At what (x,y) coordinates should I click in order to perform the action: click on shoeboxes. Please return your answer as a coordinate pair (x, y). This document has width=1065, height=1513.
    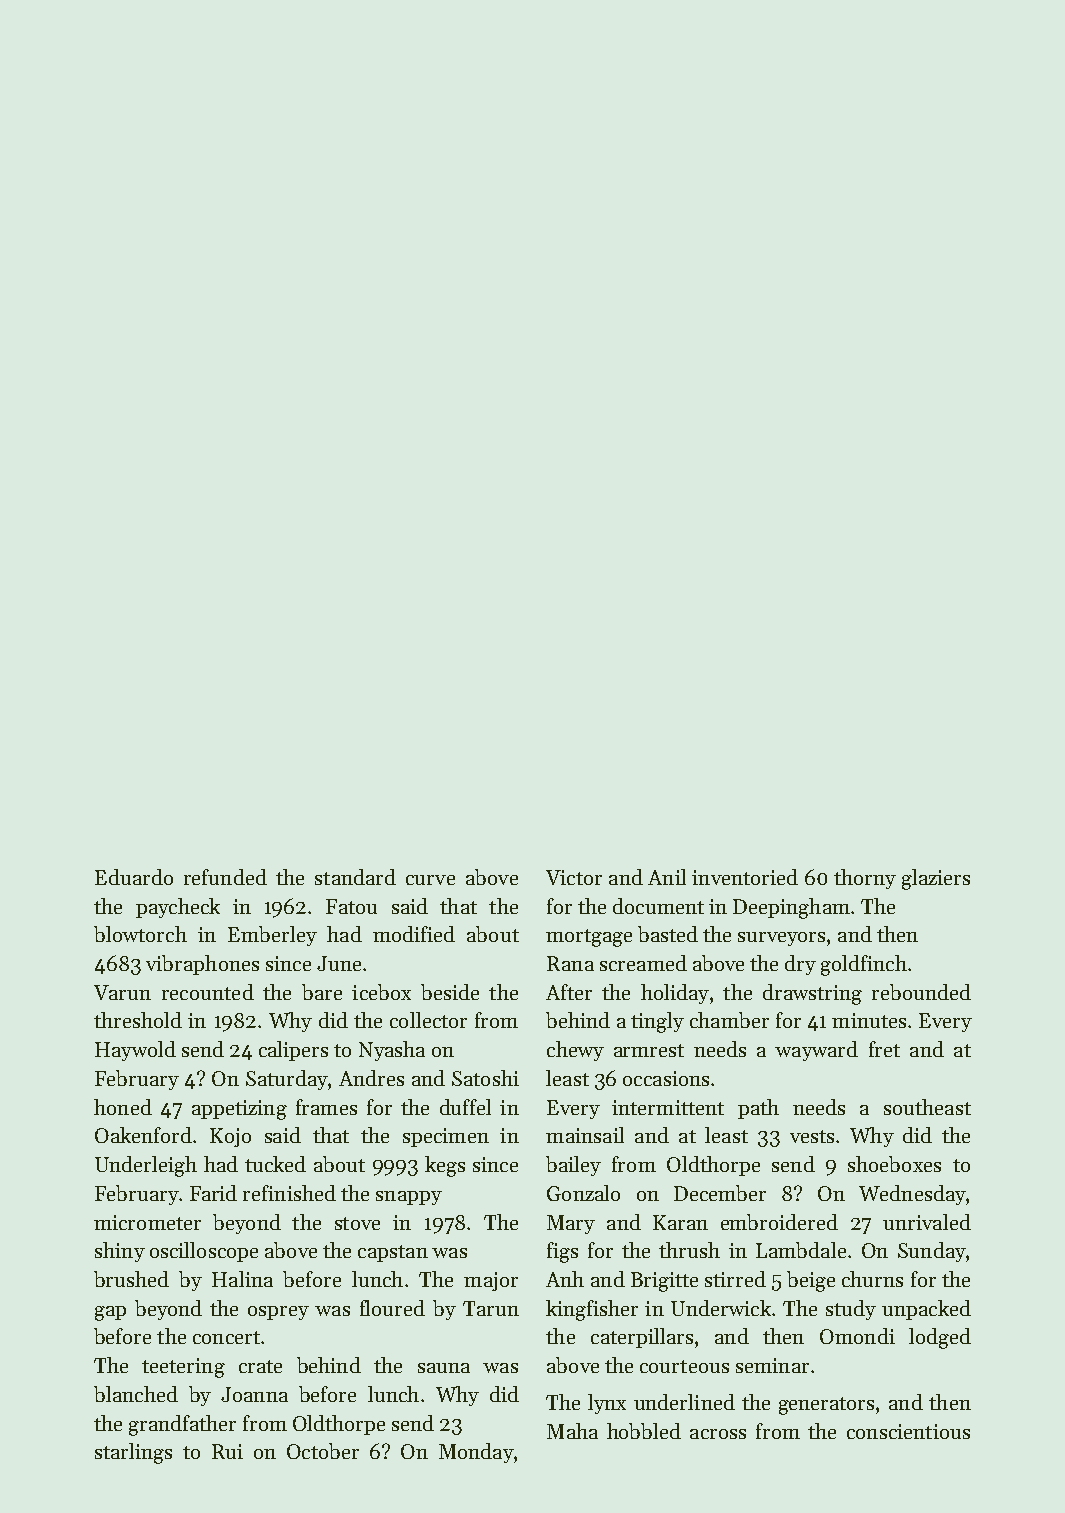
    Looking at the image, I should click on (894, 1164).
